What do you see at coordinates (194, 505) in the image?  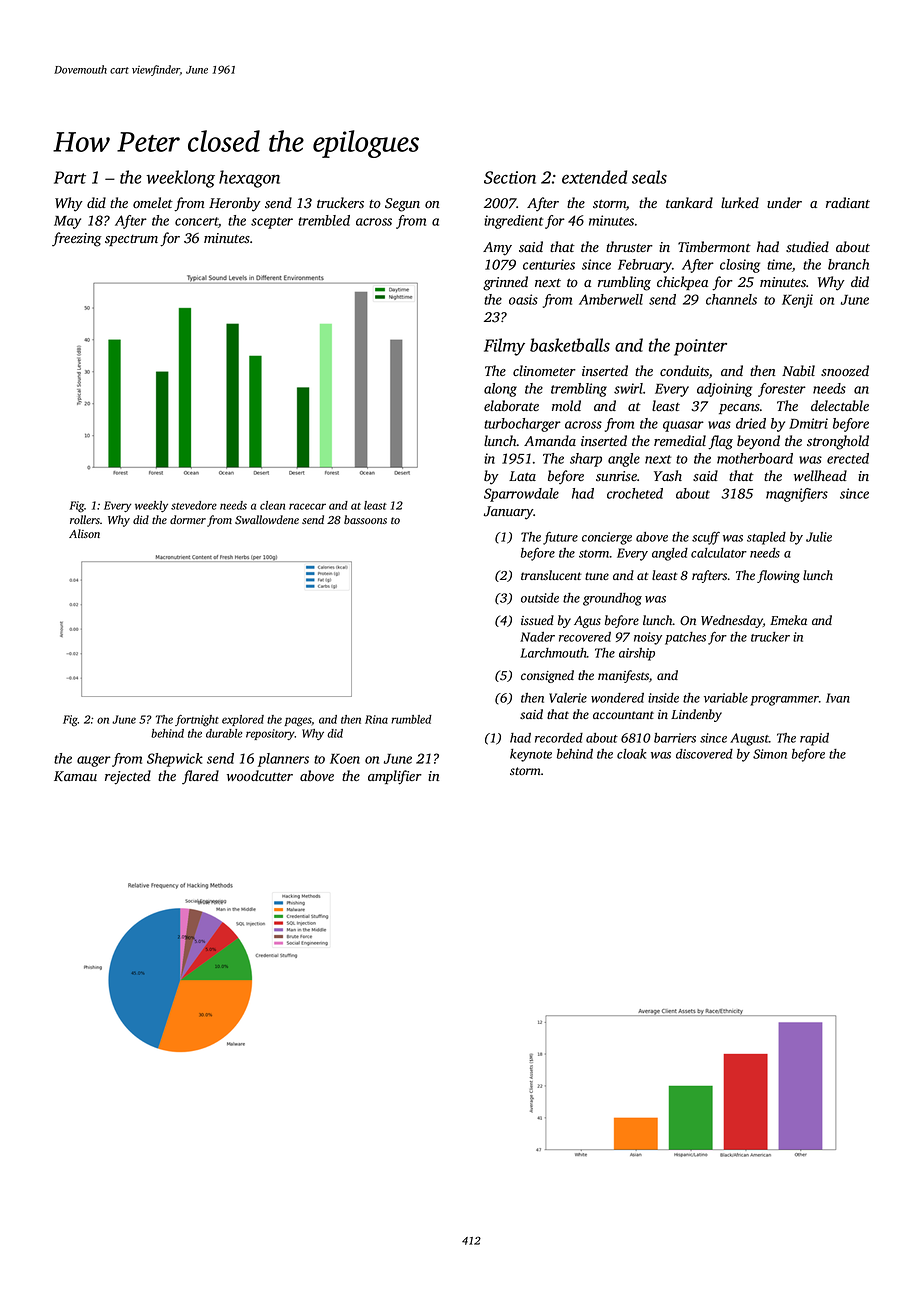 I see `stevedore` at bounding box center [194, 505].
